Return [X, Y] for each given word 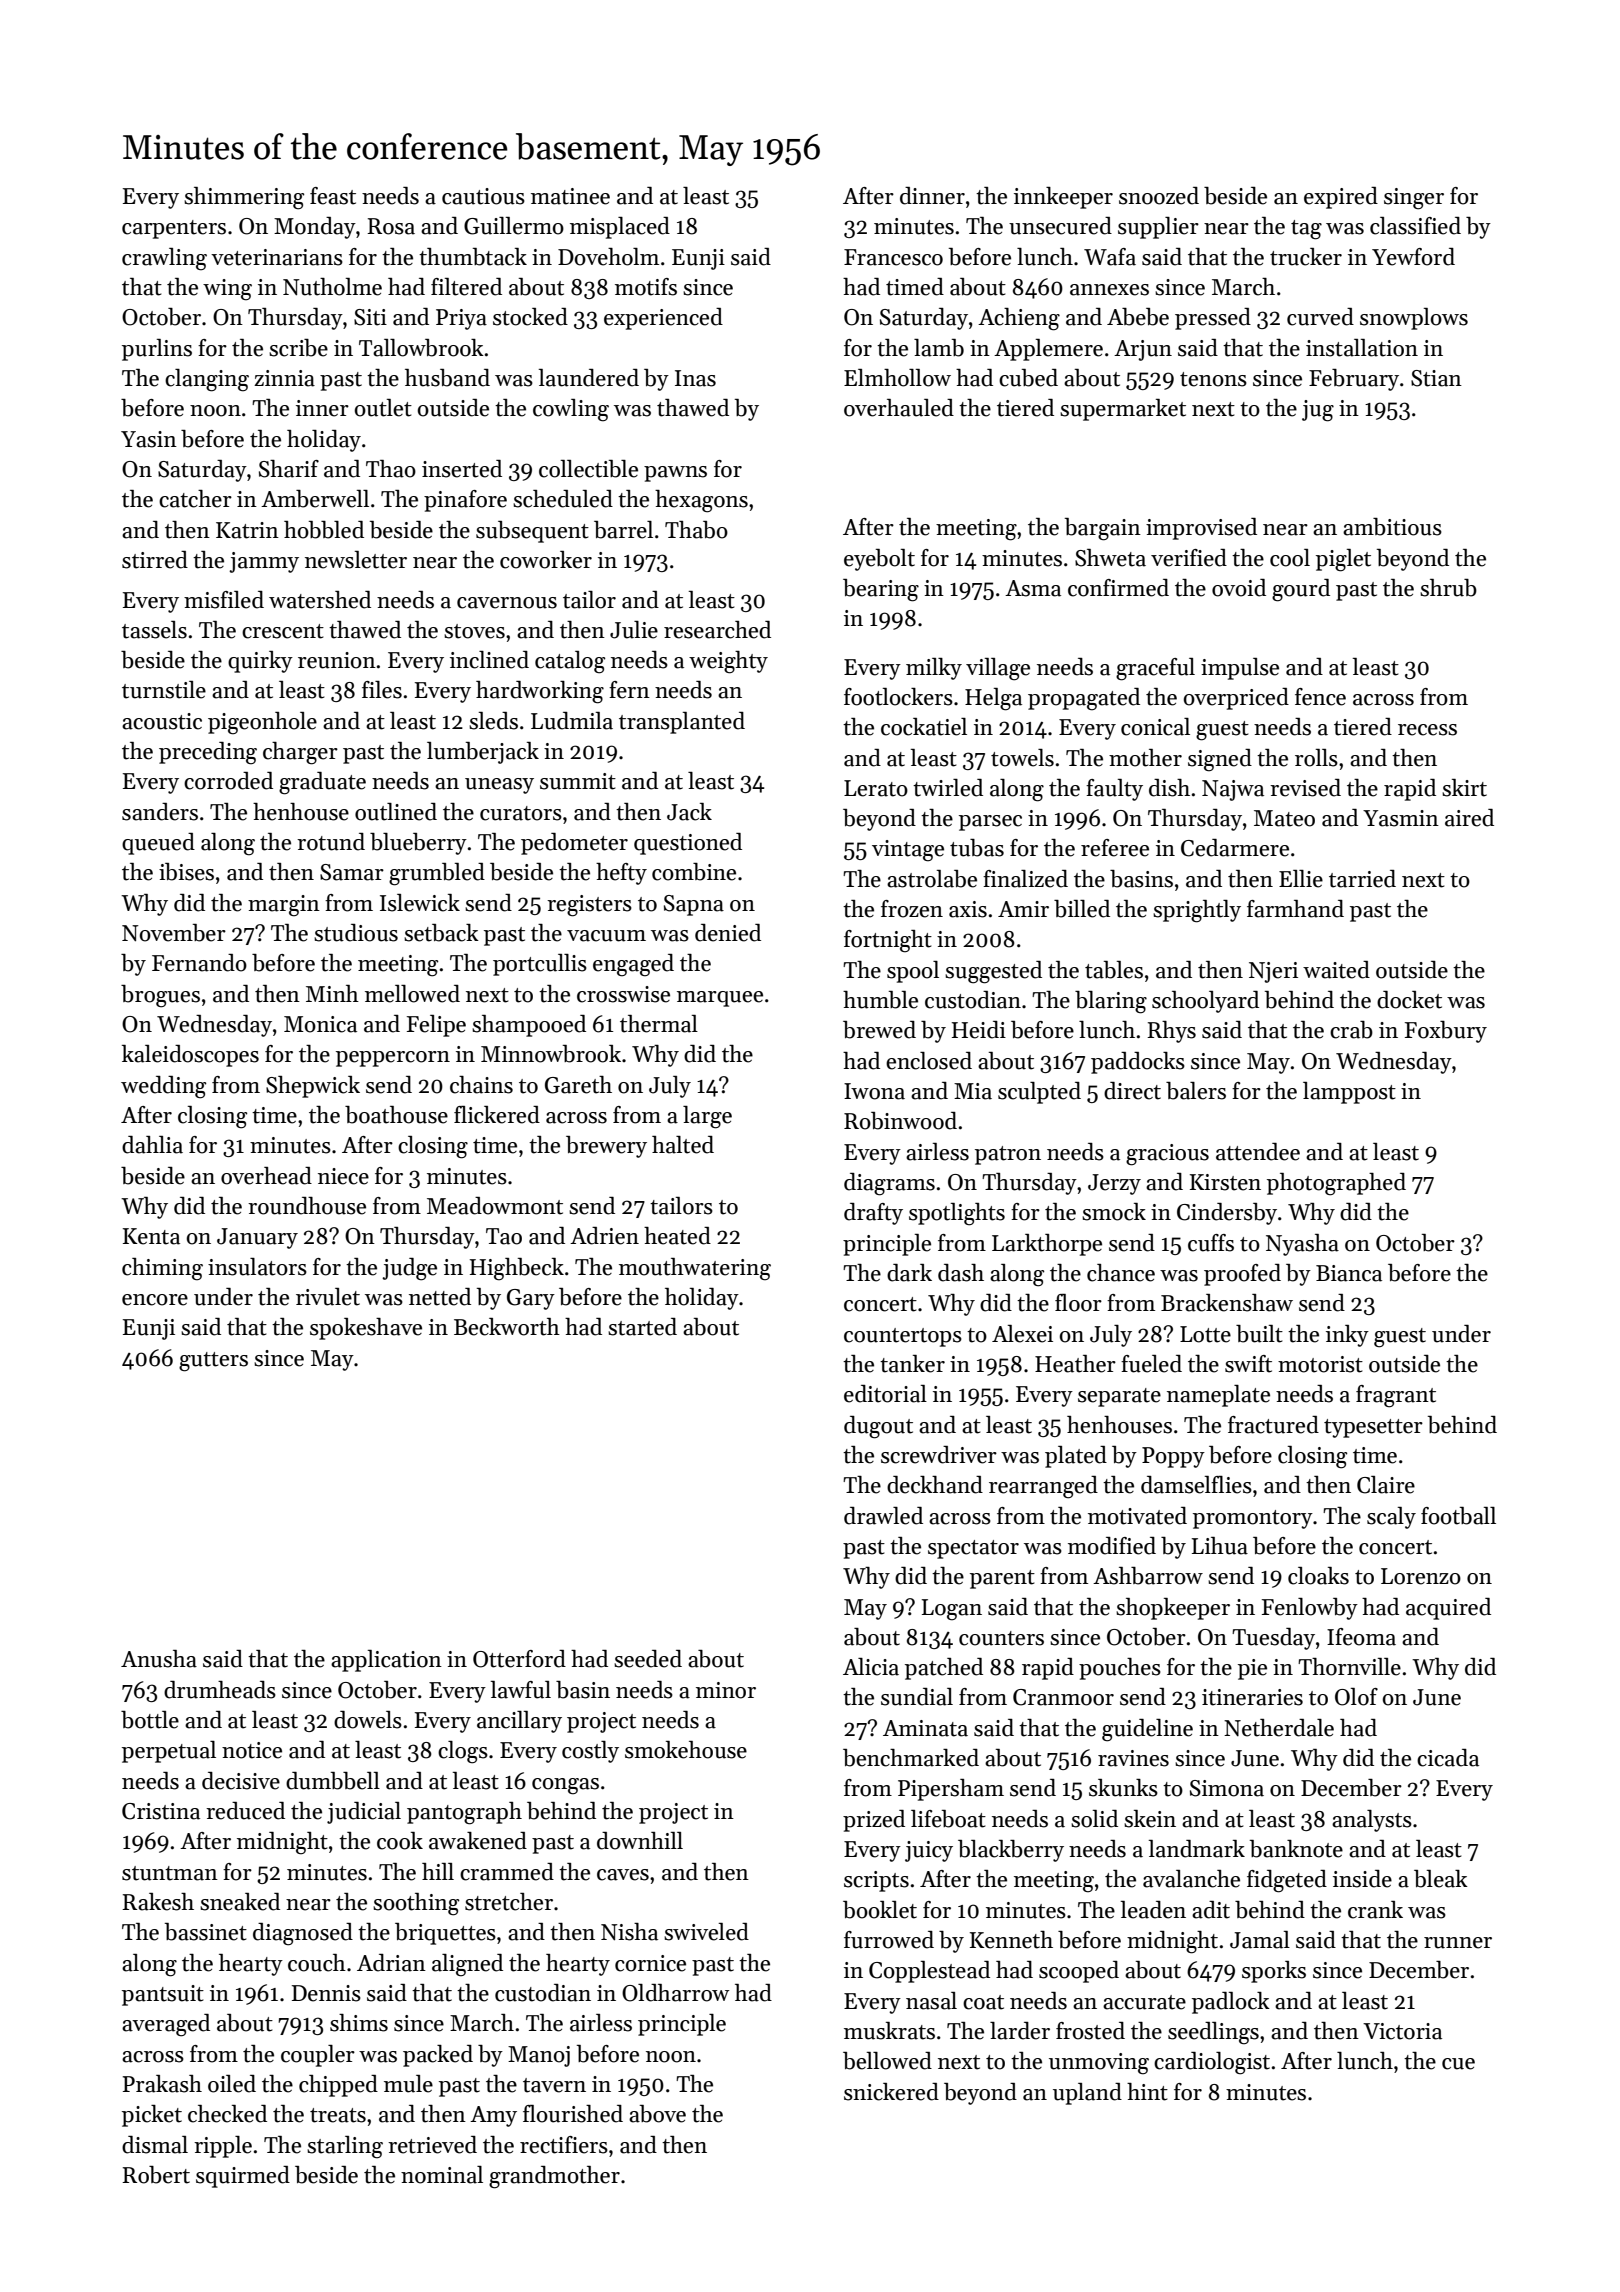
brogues [160, 996]
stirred [155, 560]
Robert [156, 2175]
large [707, 1117]
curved [1320, 317]
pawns [675, 474]
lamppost [1349, 1093]
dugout [878, 1427]
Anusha [159, 1659]
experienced [663, 319]
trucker [1306, 257]
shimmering [244, 198]
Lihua [1220, 1546]
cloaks [1318, 1576]
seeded [648, 1659]
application [386, 1661]
